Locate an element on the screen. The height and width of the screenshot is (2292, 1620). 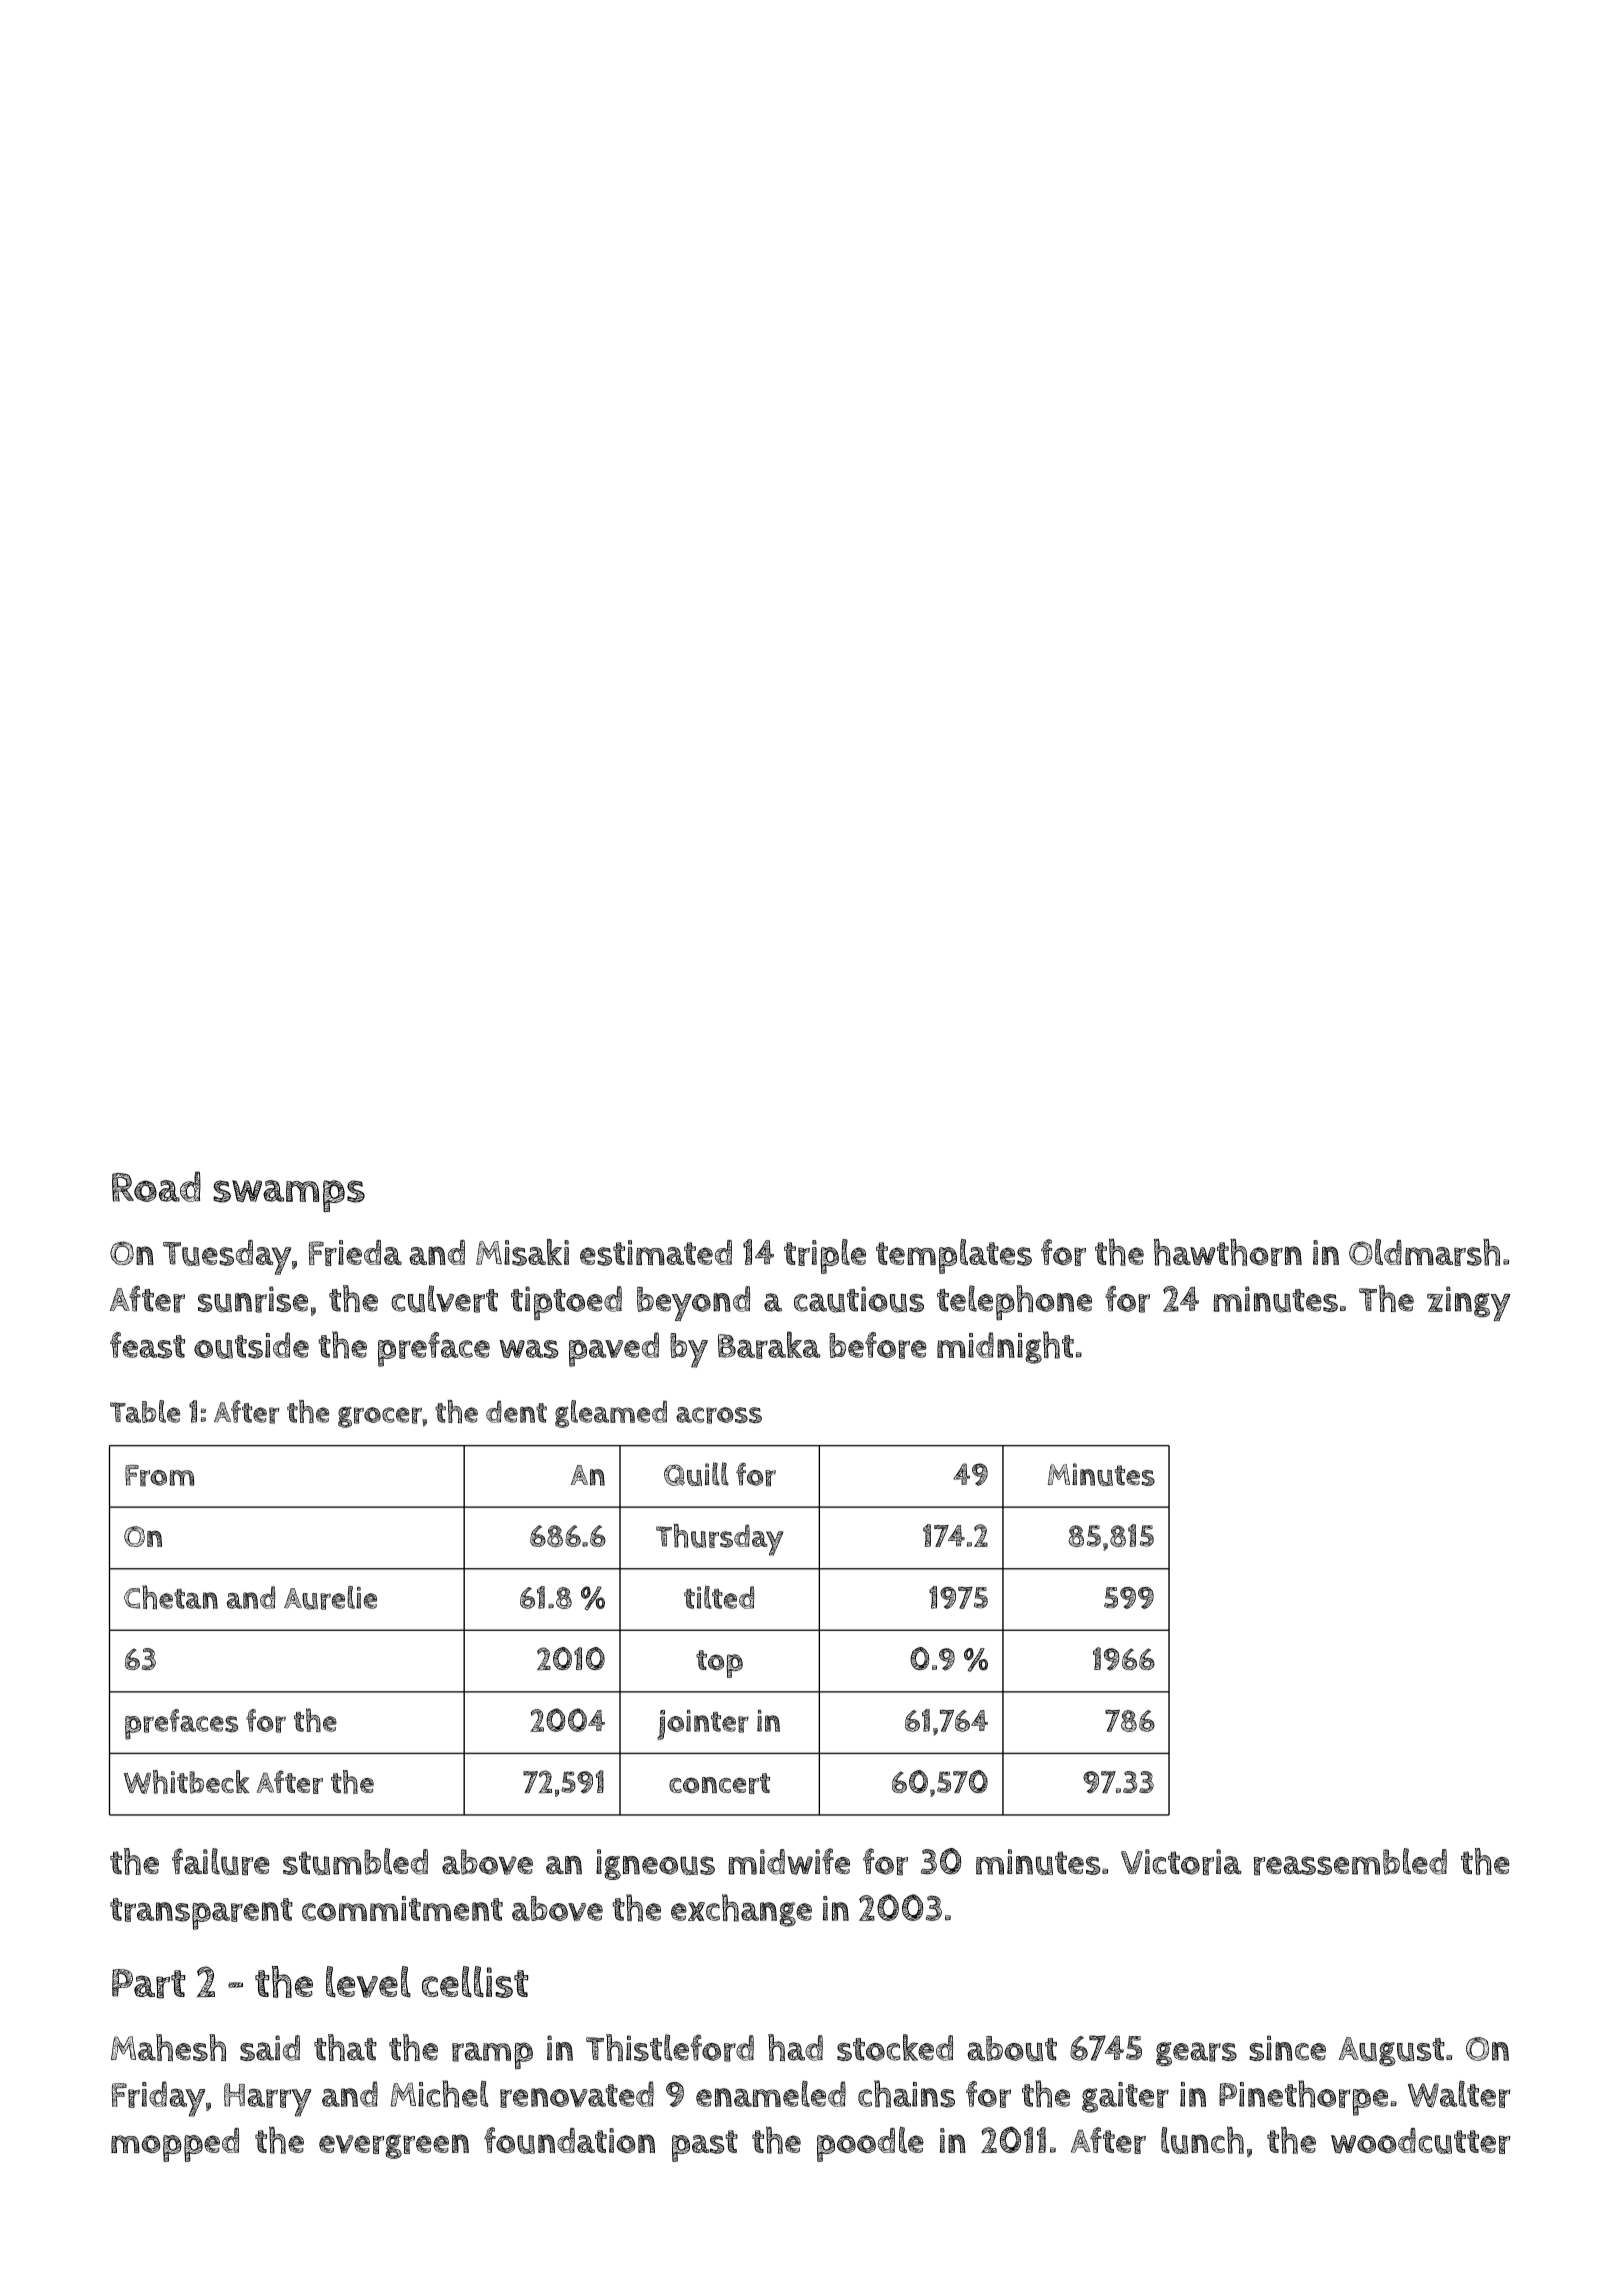
Oldmarsh is located at coordinates (1424, 1252).
